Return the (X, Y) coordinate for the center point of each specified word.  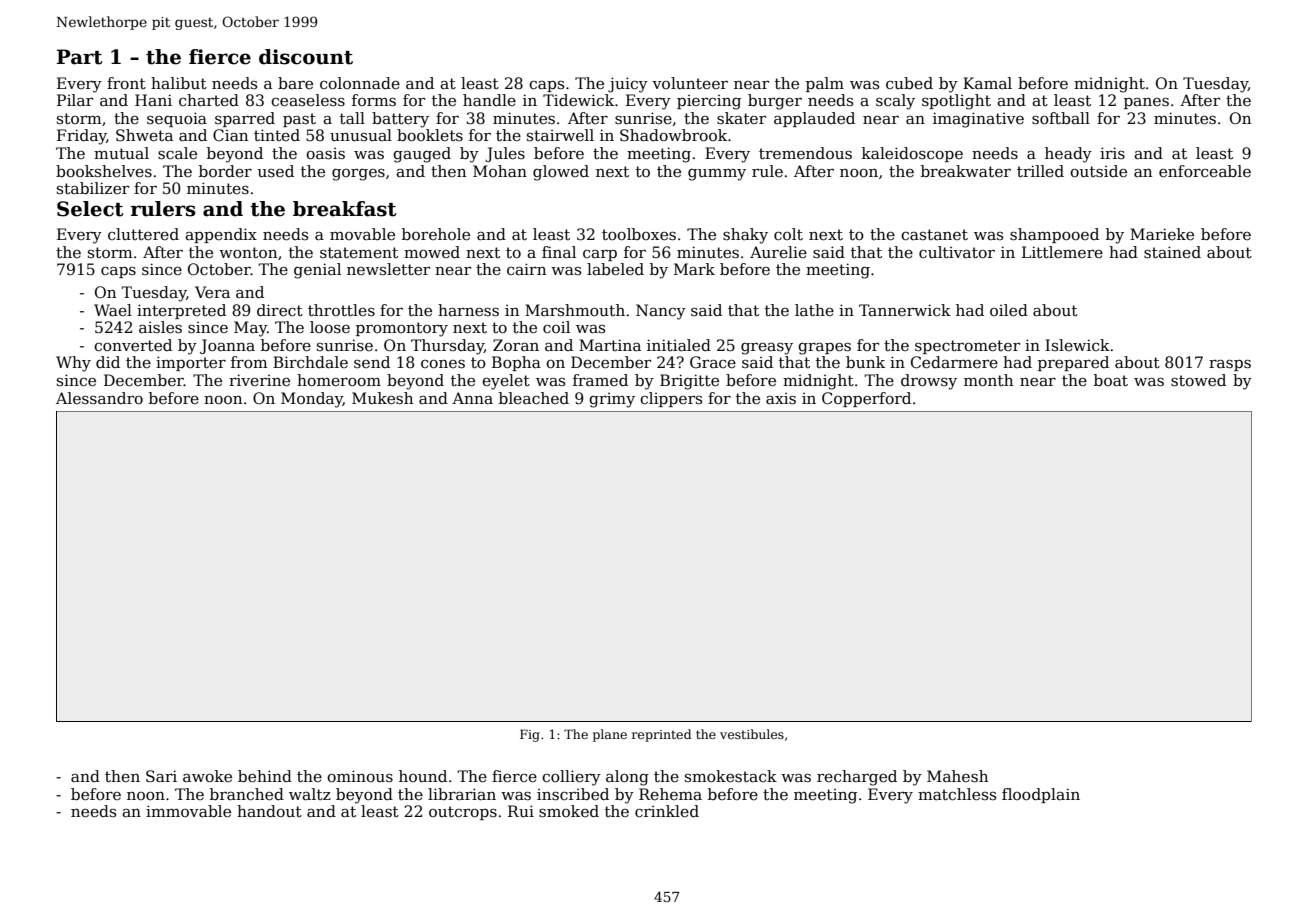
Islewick (1077, 345)
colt (788, 234)
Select (90, 209)
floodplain (1041, 795)
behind (265, 776)
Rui (521, 811)
